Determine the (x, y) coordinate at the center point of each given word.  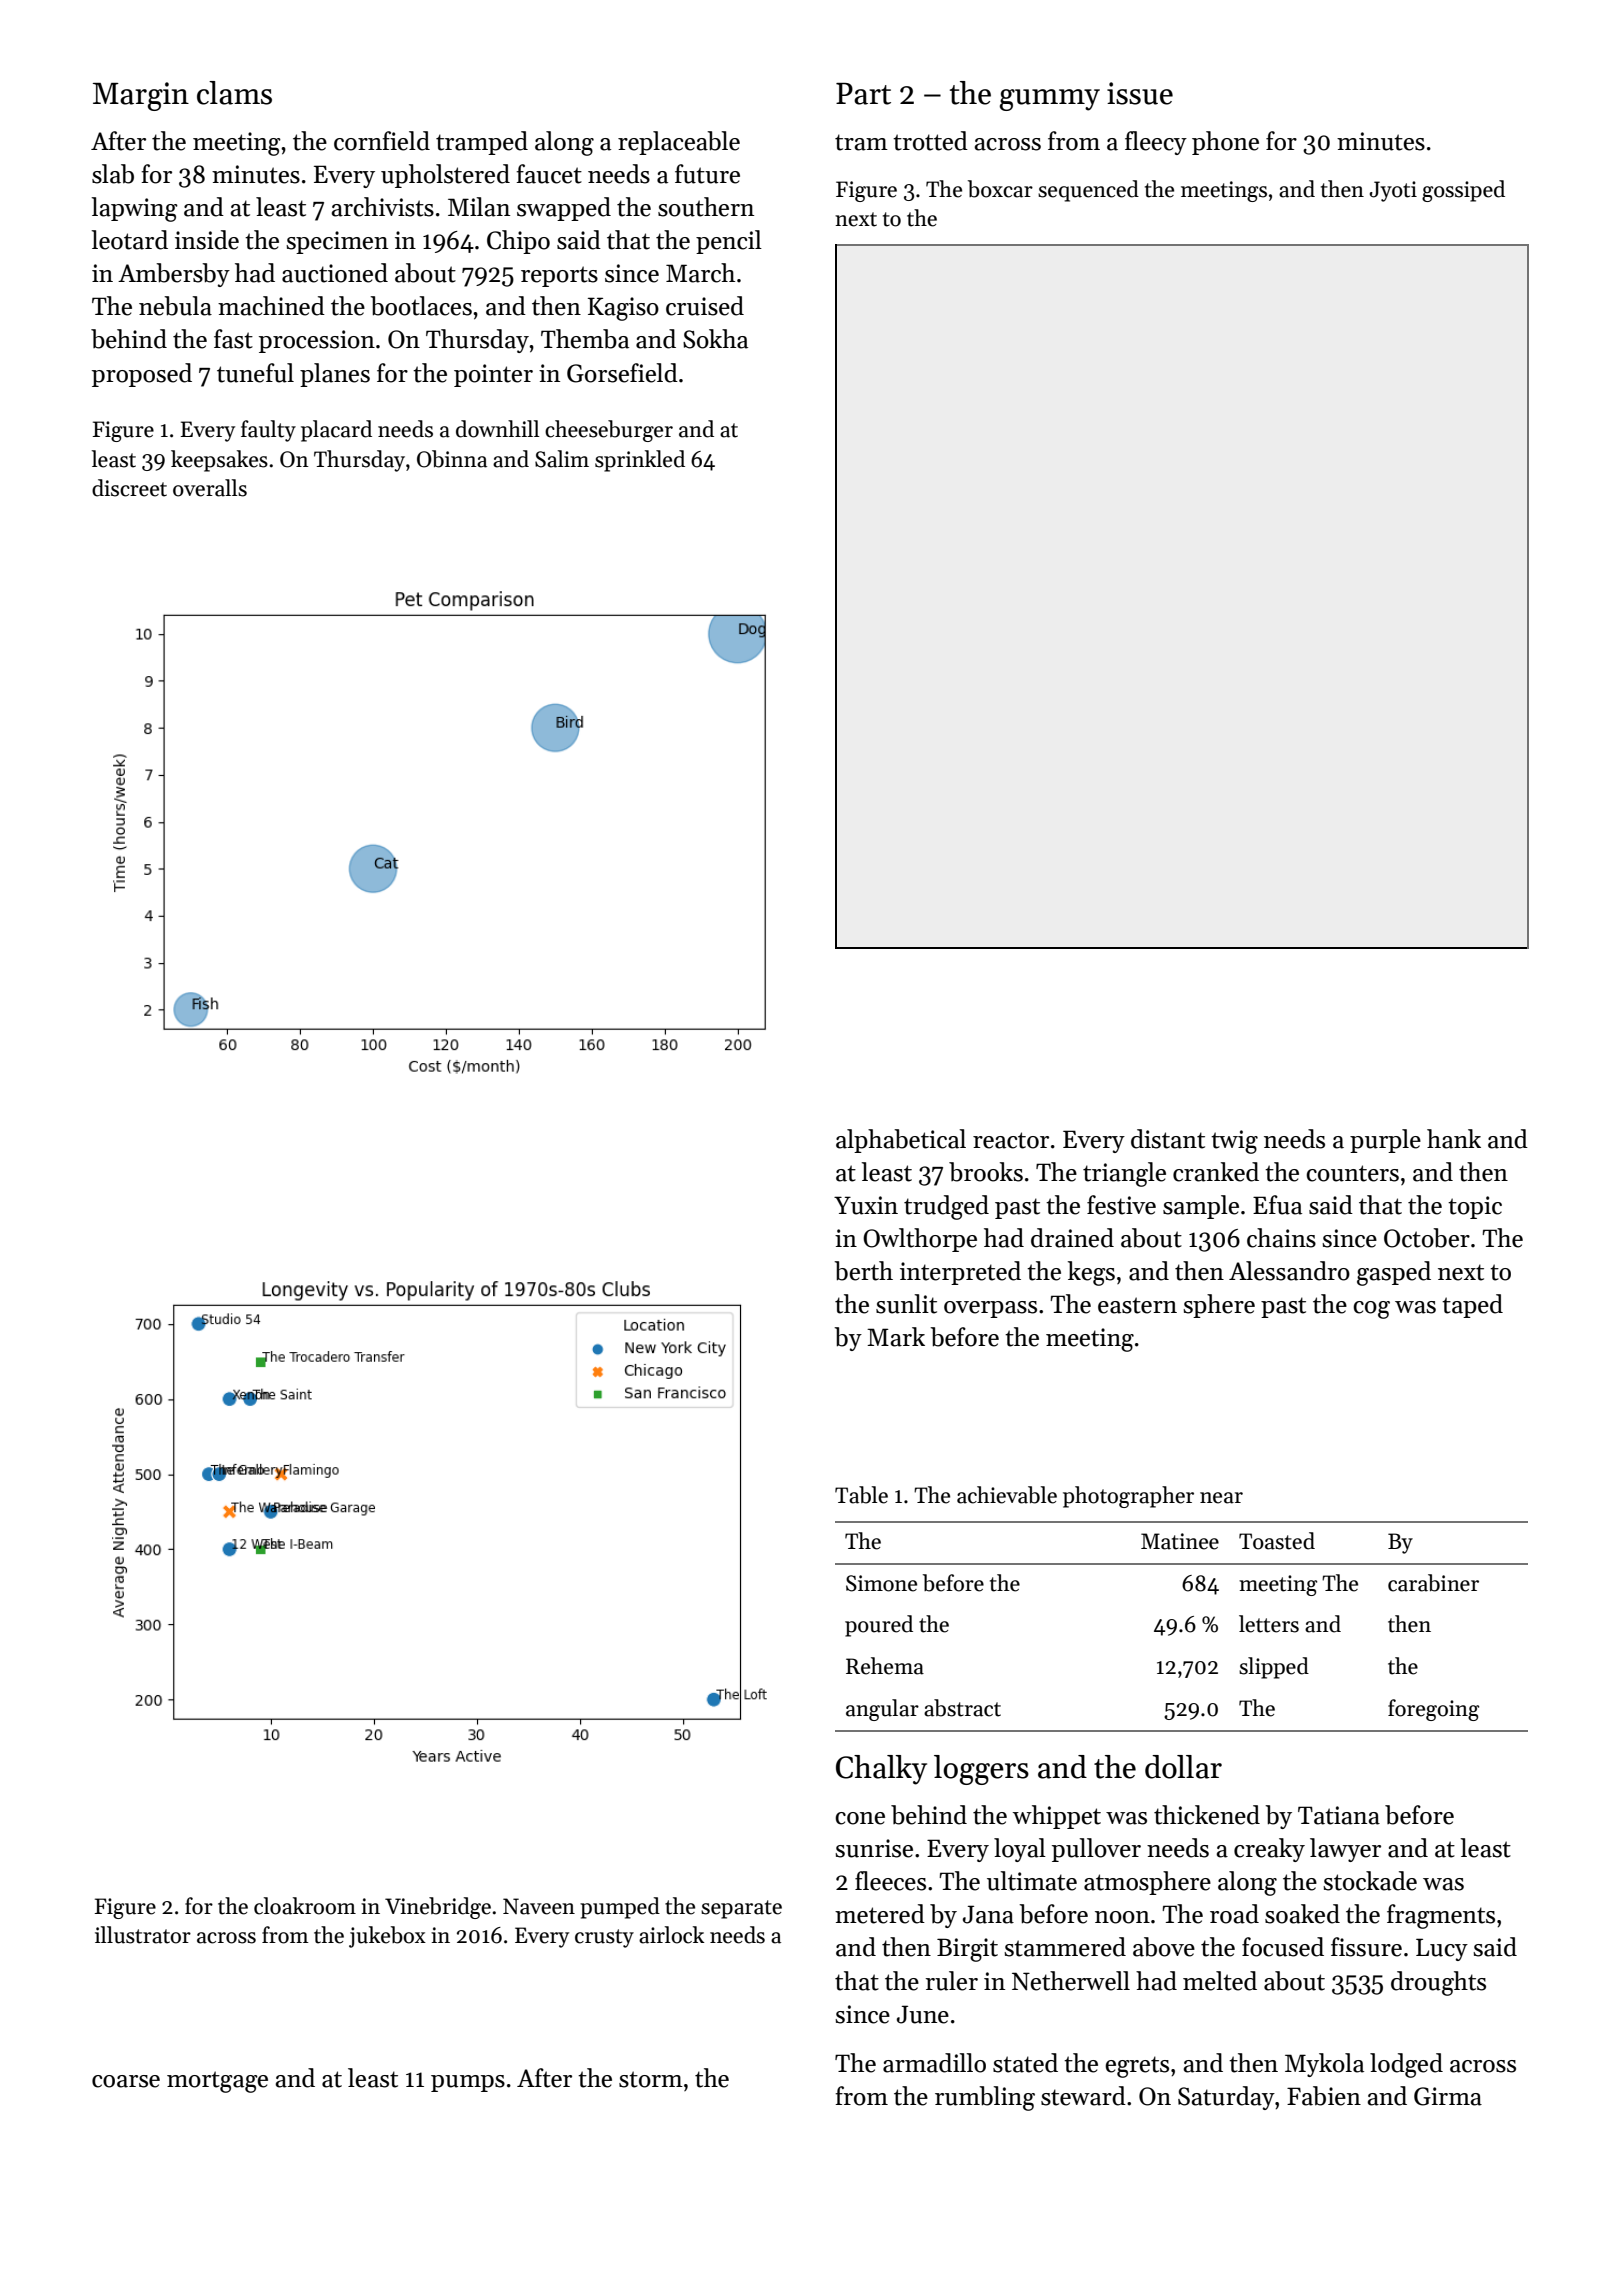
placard (336, 431)
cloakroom (305, 1906)
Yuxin (866, 1205)
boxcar (1000, 189)
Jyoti (1393, 191)
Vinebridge (438, 1908)
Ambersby (174, 275)
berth (863, 1271)
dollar (1183, 1767)
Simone (881, 1583)
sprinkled (640, 461)
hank (1454, 1139)
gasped (1394, 1273)
